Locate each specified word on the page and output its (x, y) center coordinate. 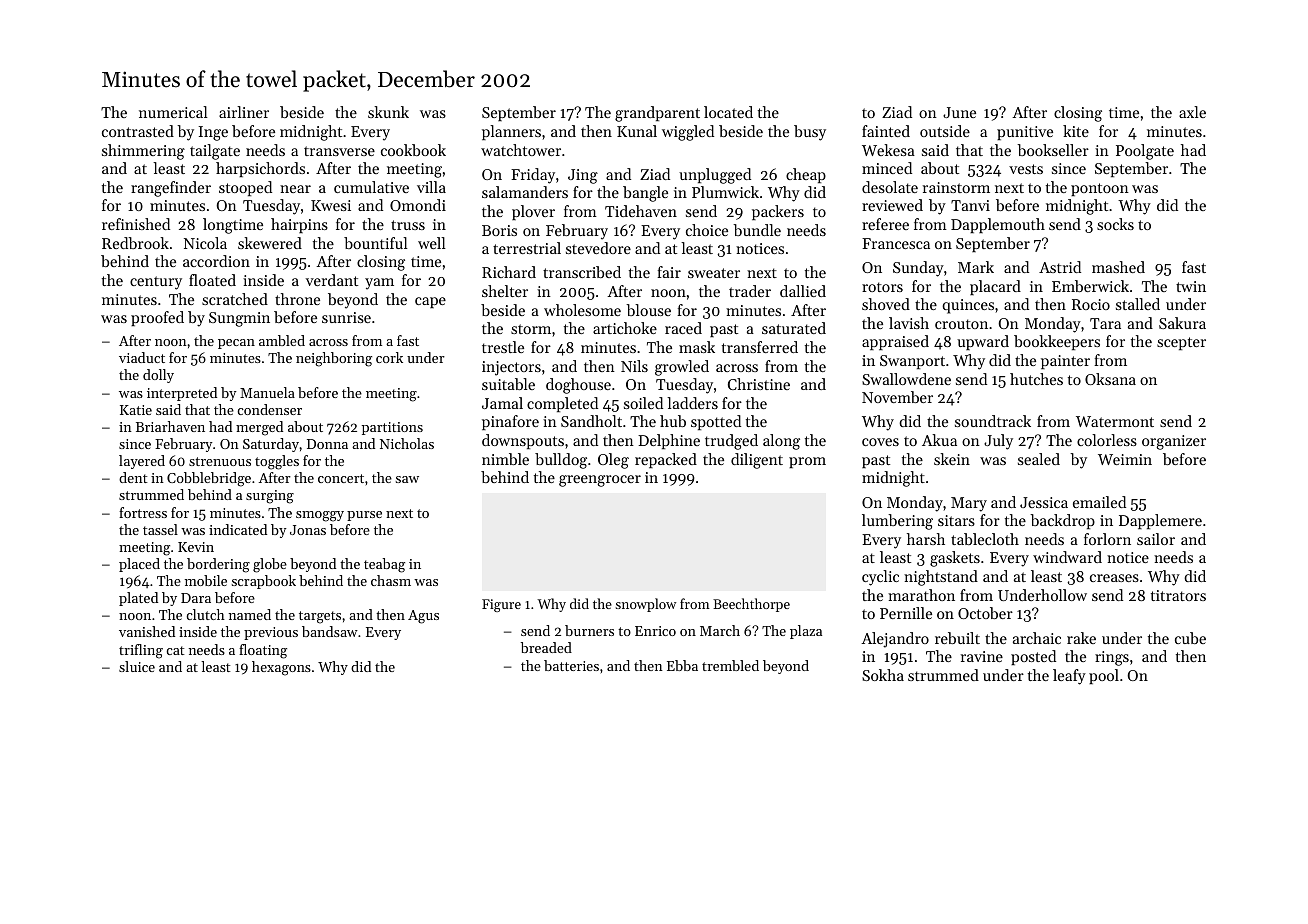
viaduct (142, 357)
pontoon (1100, 189)
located (728, 112)
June (959, 112)
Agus (423, 617)
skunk (388, 112)
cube (1190, 638)
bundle (757, 230)
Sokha (883, 675)
